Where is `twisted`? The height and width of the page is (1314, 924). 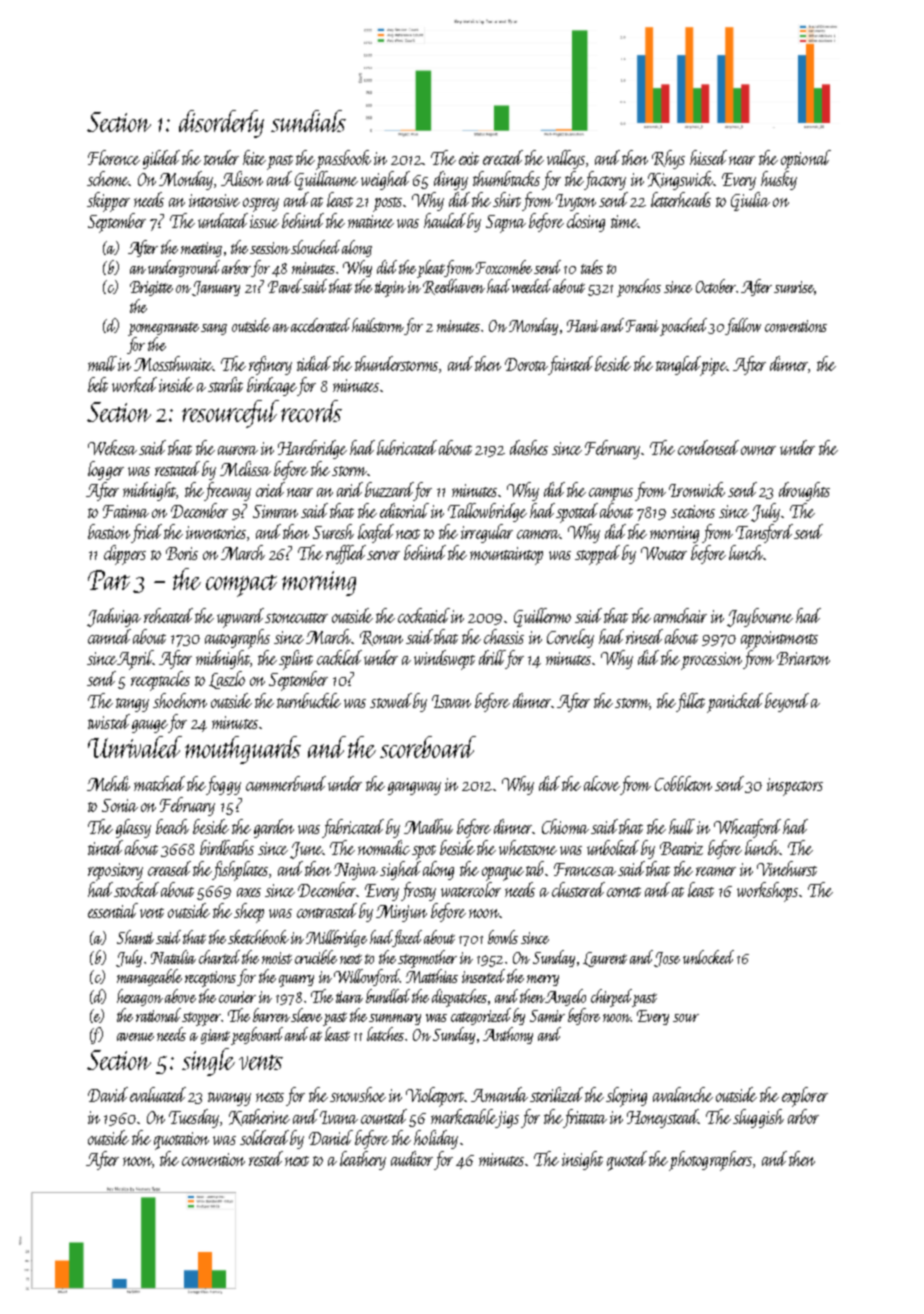 twisted is located at coordinates (109, 721).
